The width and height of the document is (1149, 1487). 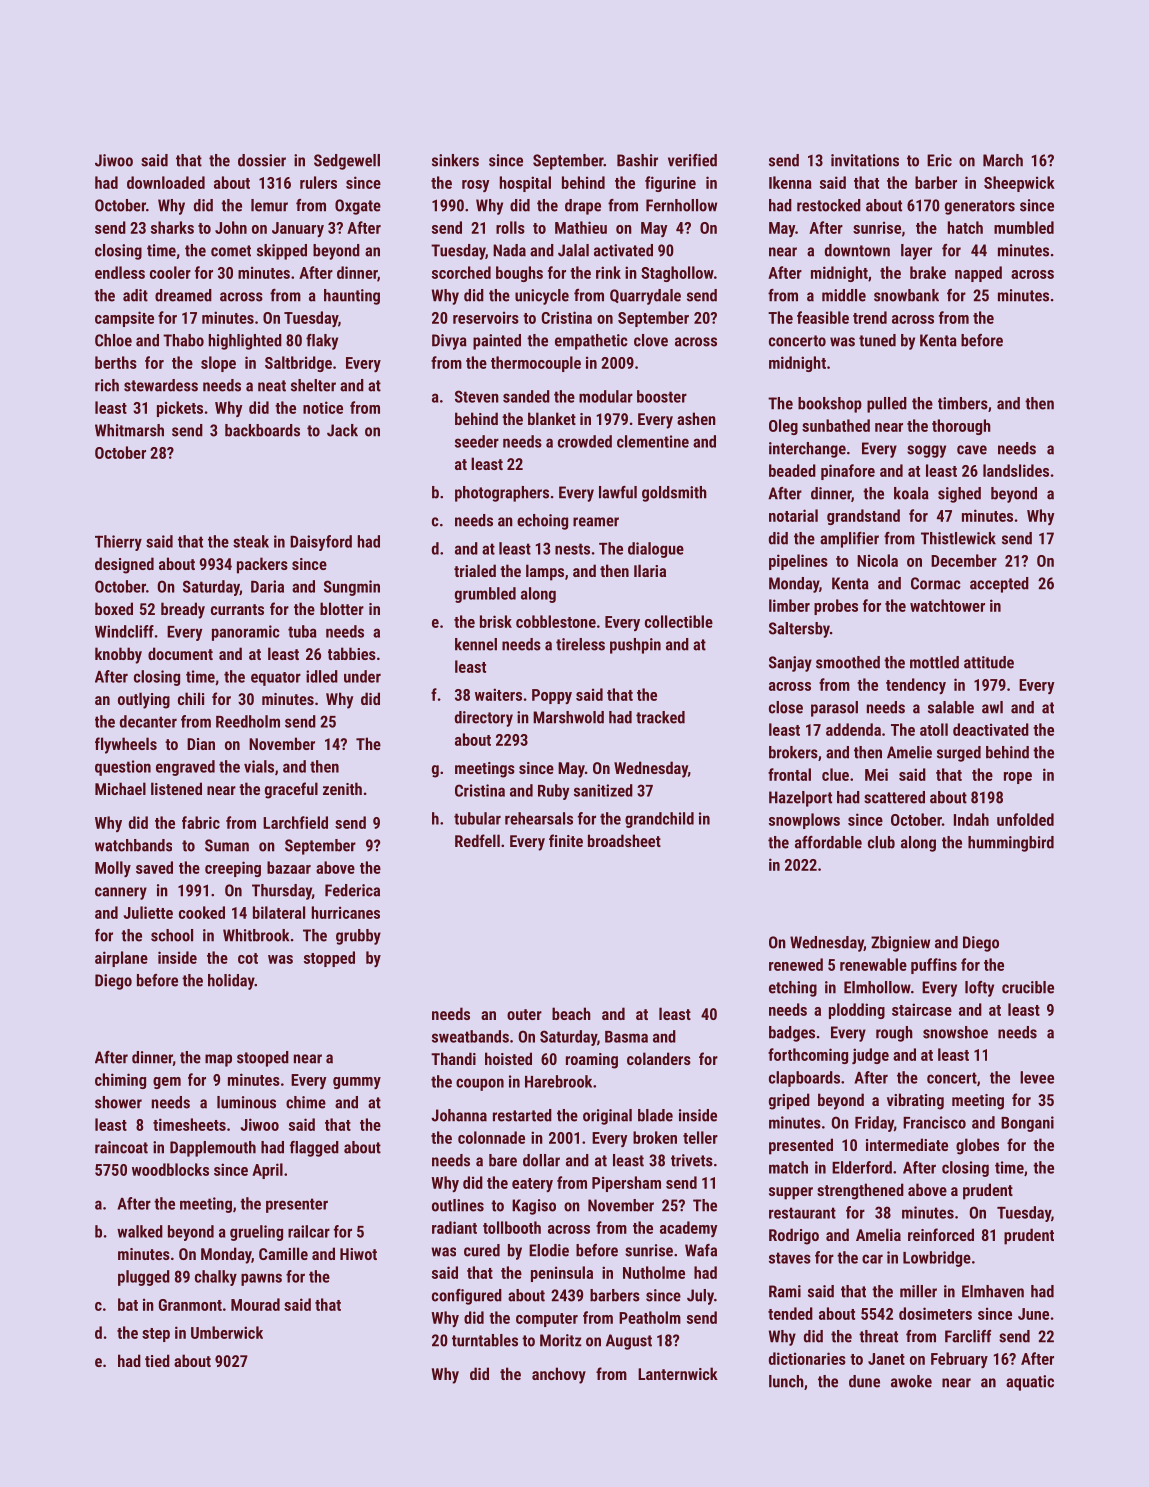 What do you see at coordinates (295, 822) in the document?
I see `Larchfield` at bounding box center [295, 822].
